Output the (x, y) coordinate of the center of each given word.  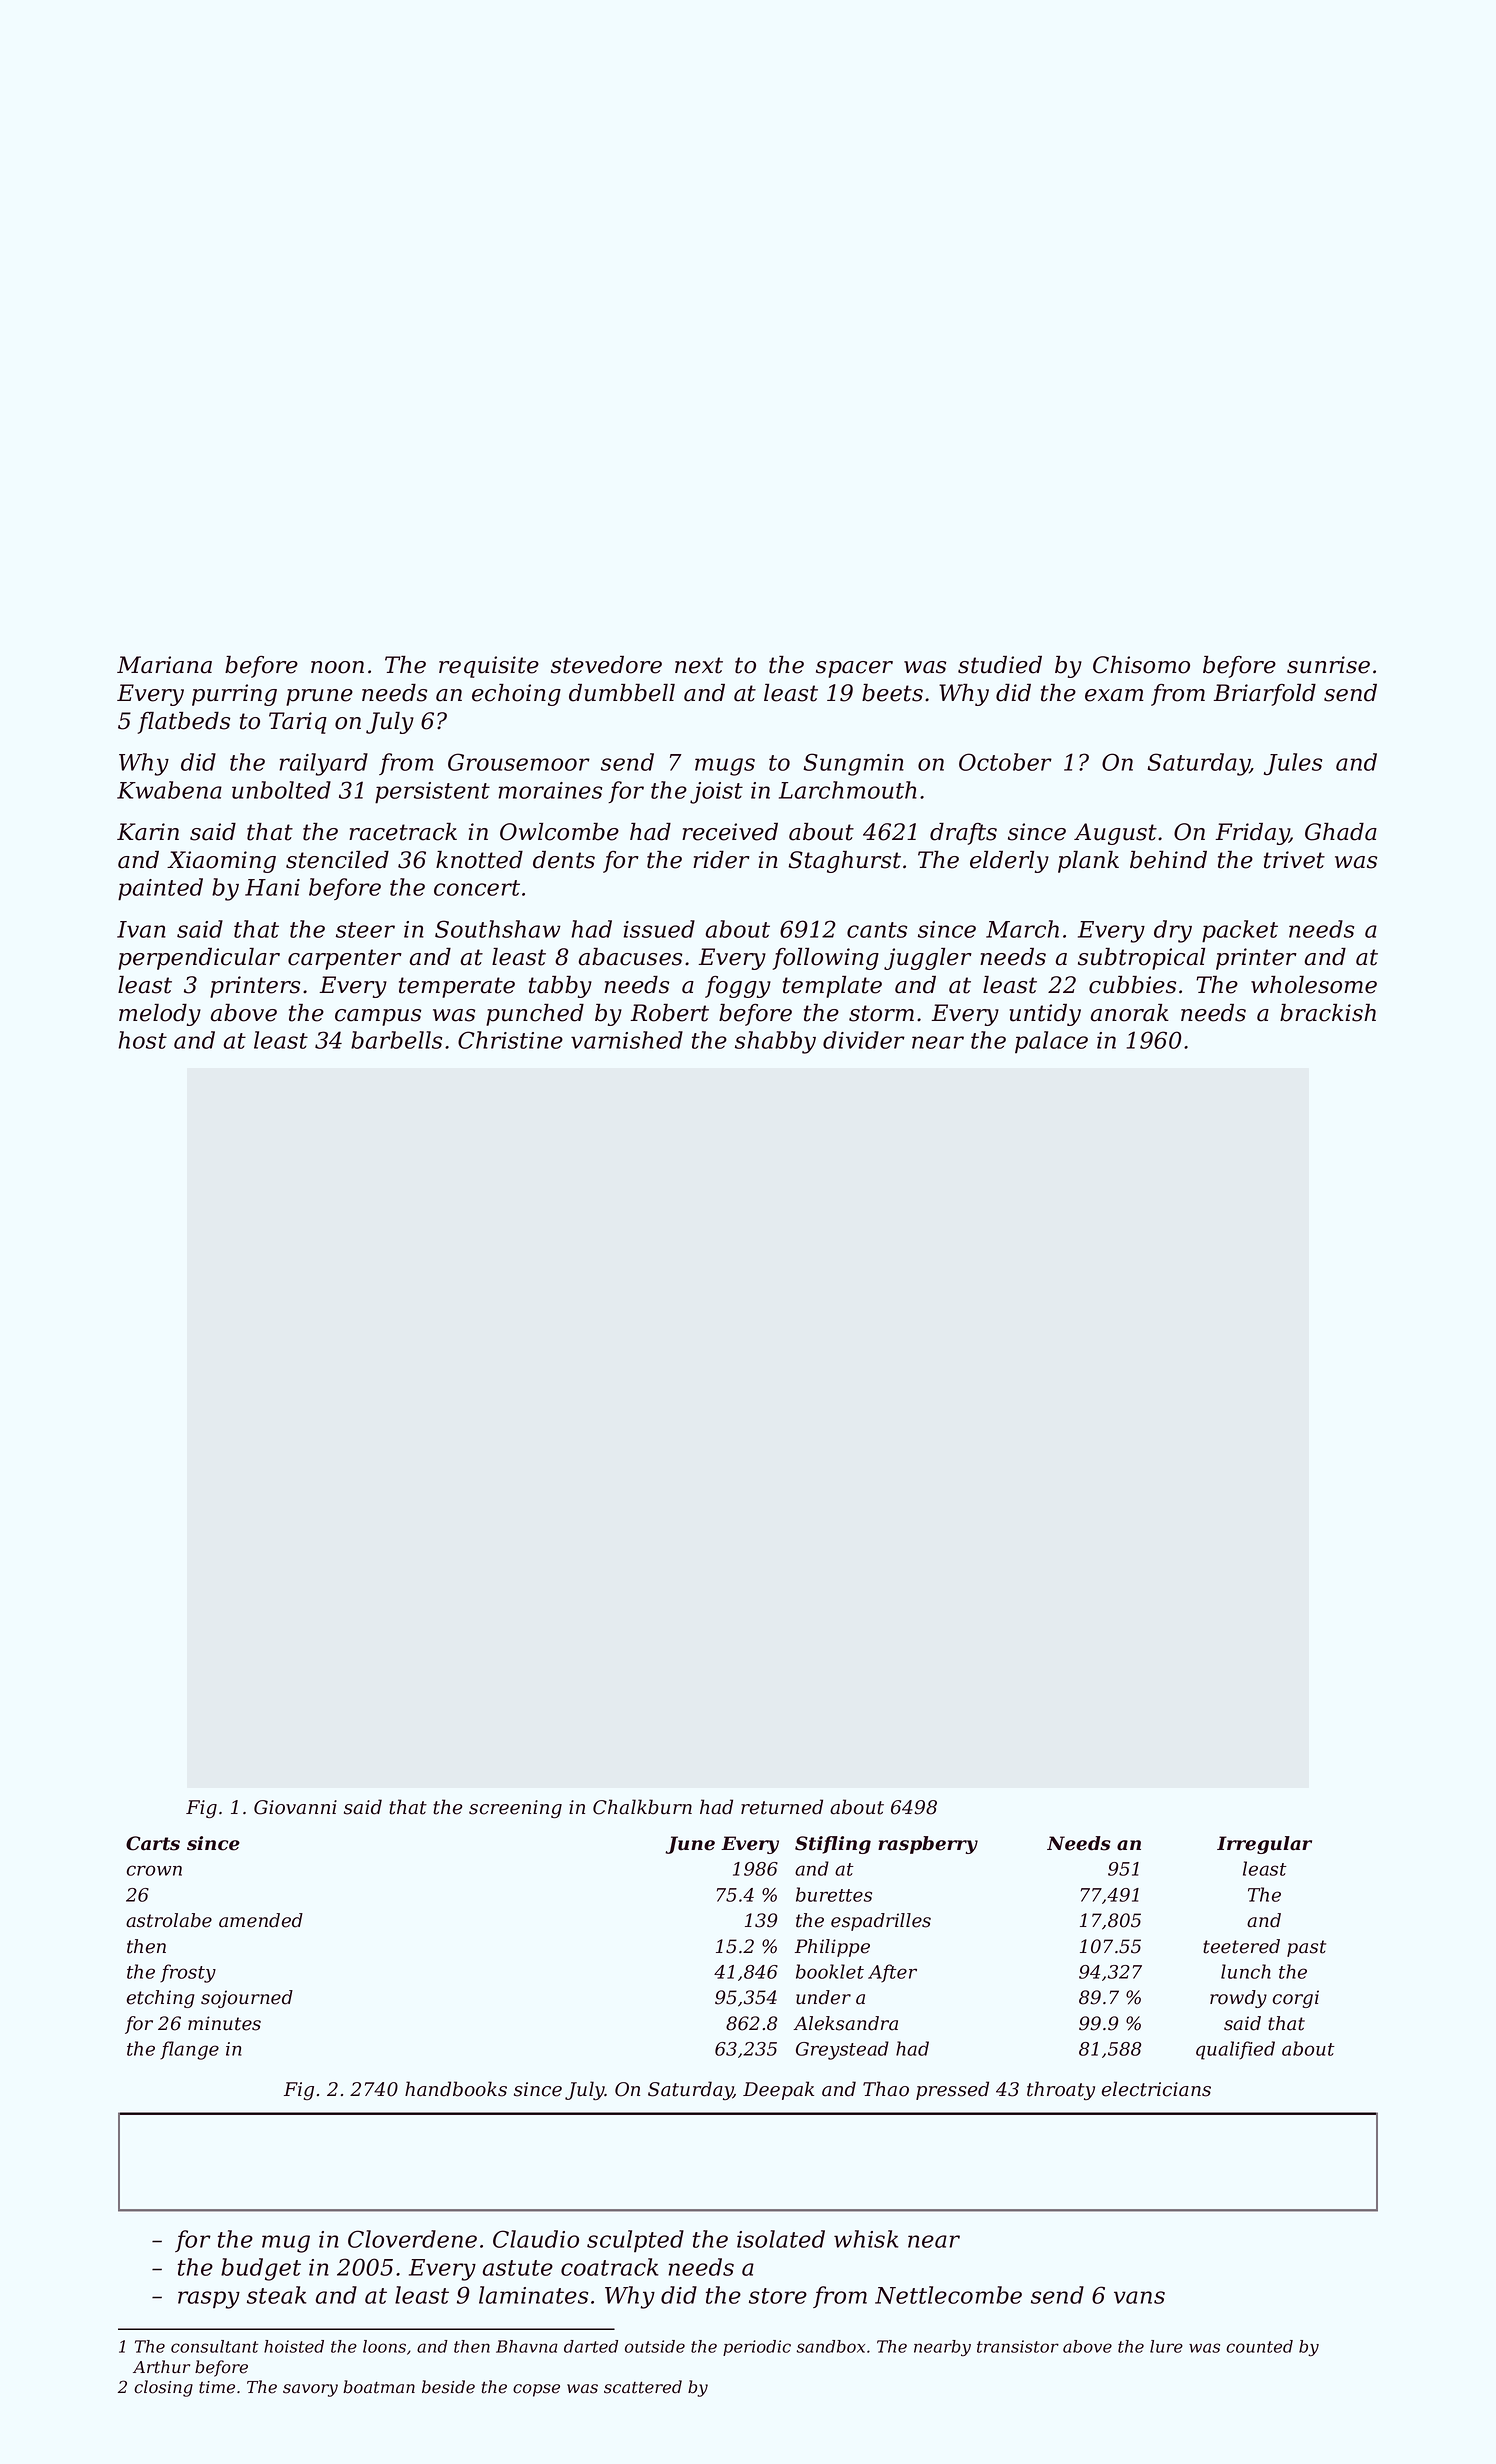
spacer (854, 669)
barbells (396, 1040)
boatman (379, 2387)
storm (881, 1013)
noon (337, 667)
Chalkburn (642, 1807)
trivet (1294, 860)
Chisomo (1141, 665)
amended (261, 1920)
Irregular (1264, 1845)
